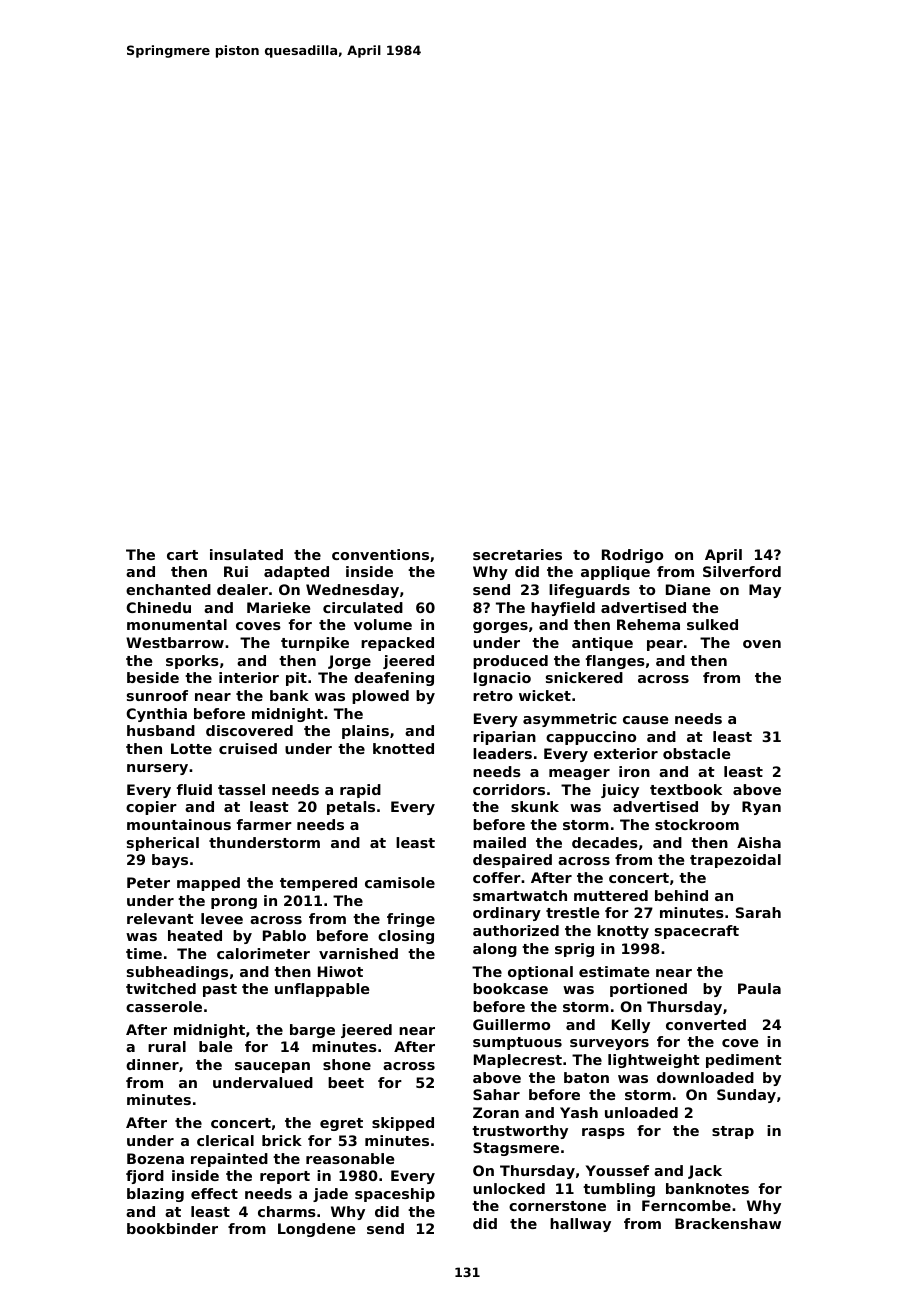  What do you see at coordinates (380, 554) in the screenshot?
I see `conventions` at bounding box center [380, 554].
